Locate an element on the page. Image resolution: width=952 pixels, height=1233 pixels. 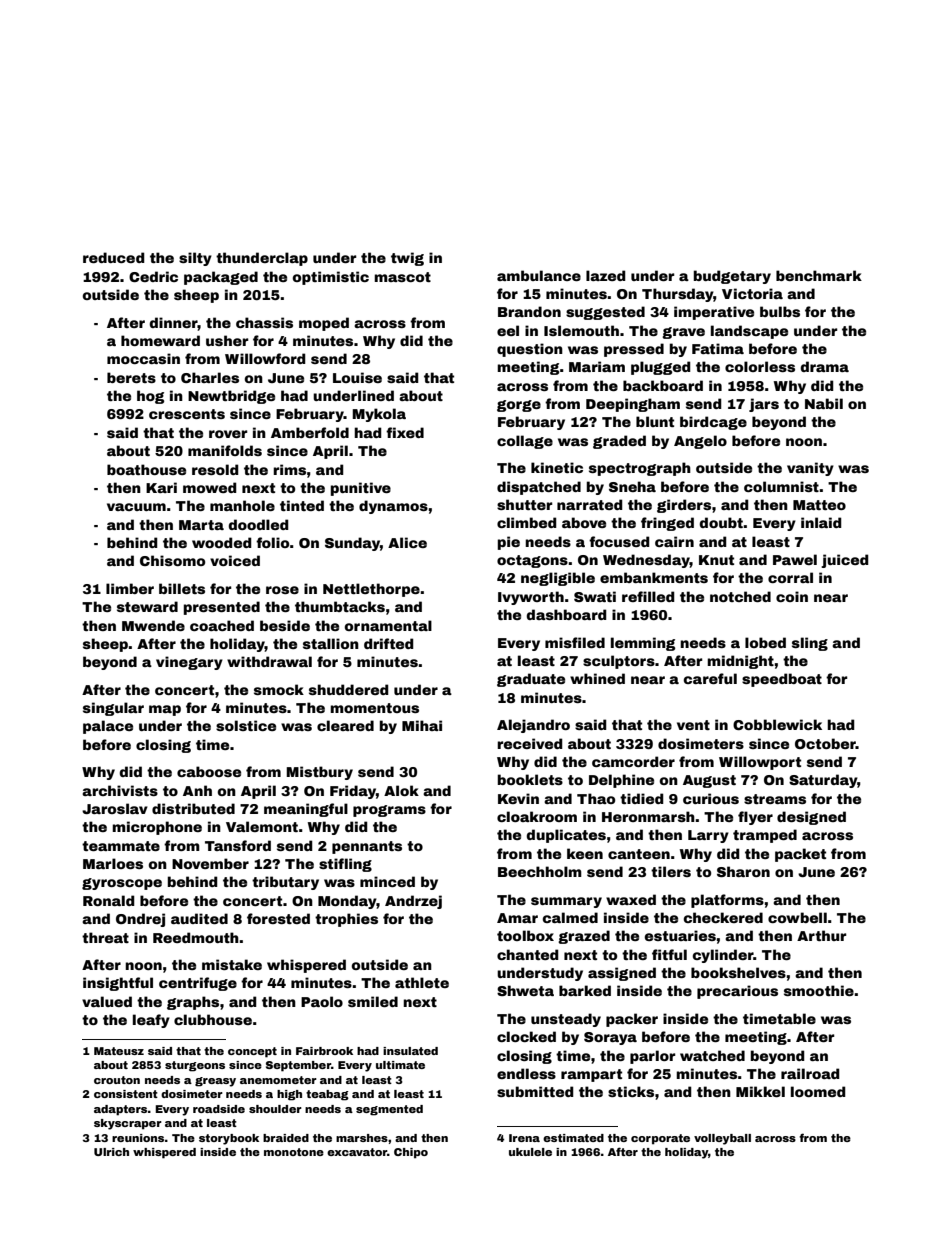
drifted is located at coordinates (389, 643).
